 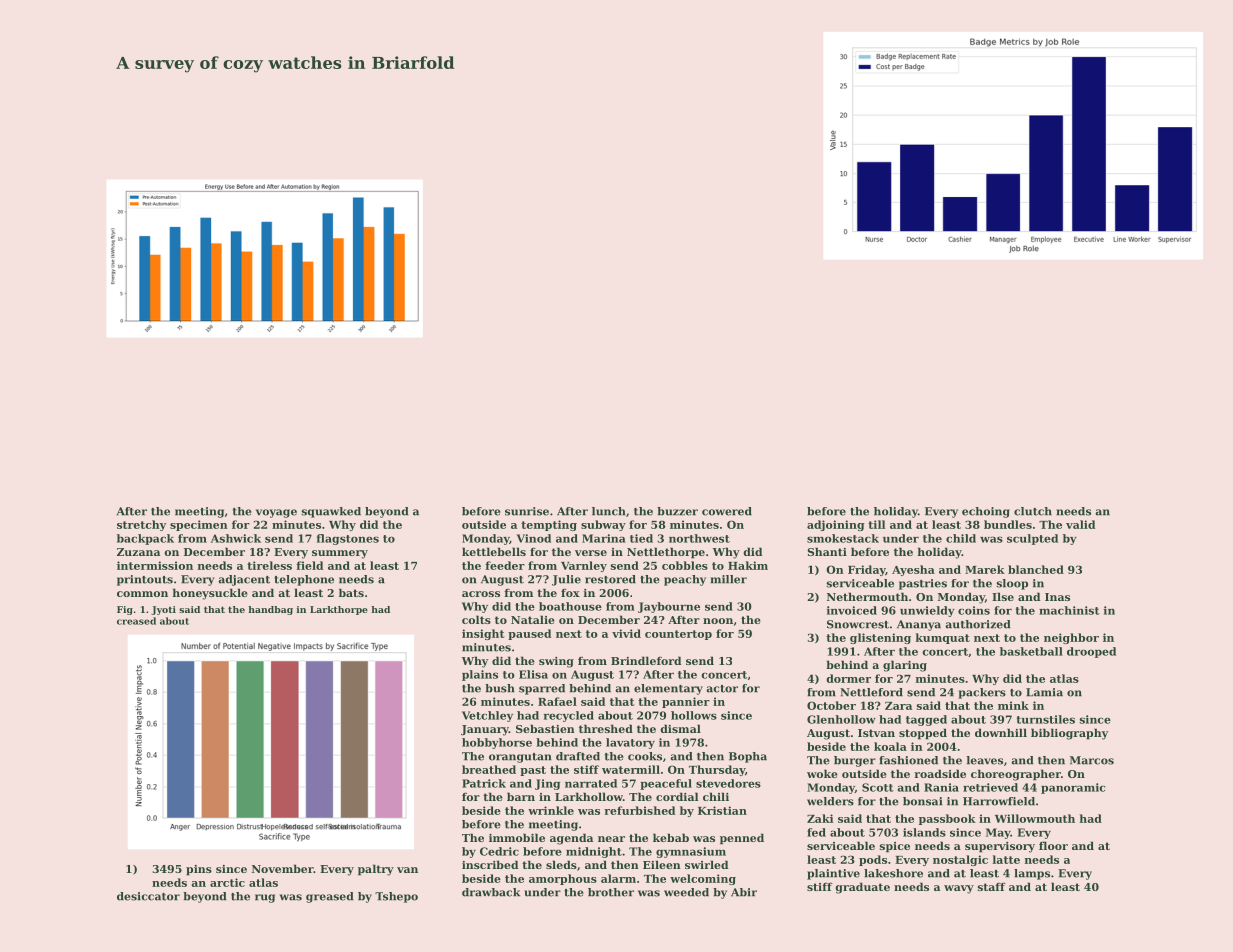 I want to click on Larkthorpe, so click(x=339, y=610).
